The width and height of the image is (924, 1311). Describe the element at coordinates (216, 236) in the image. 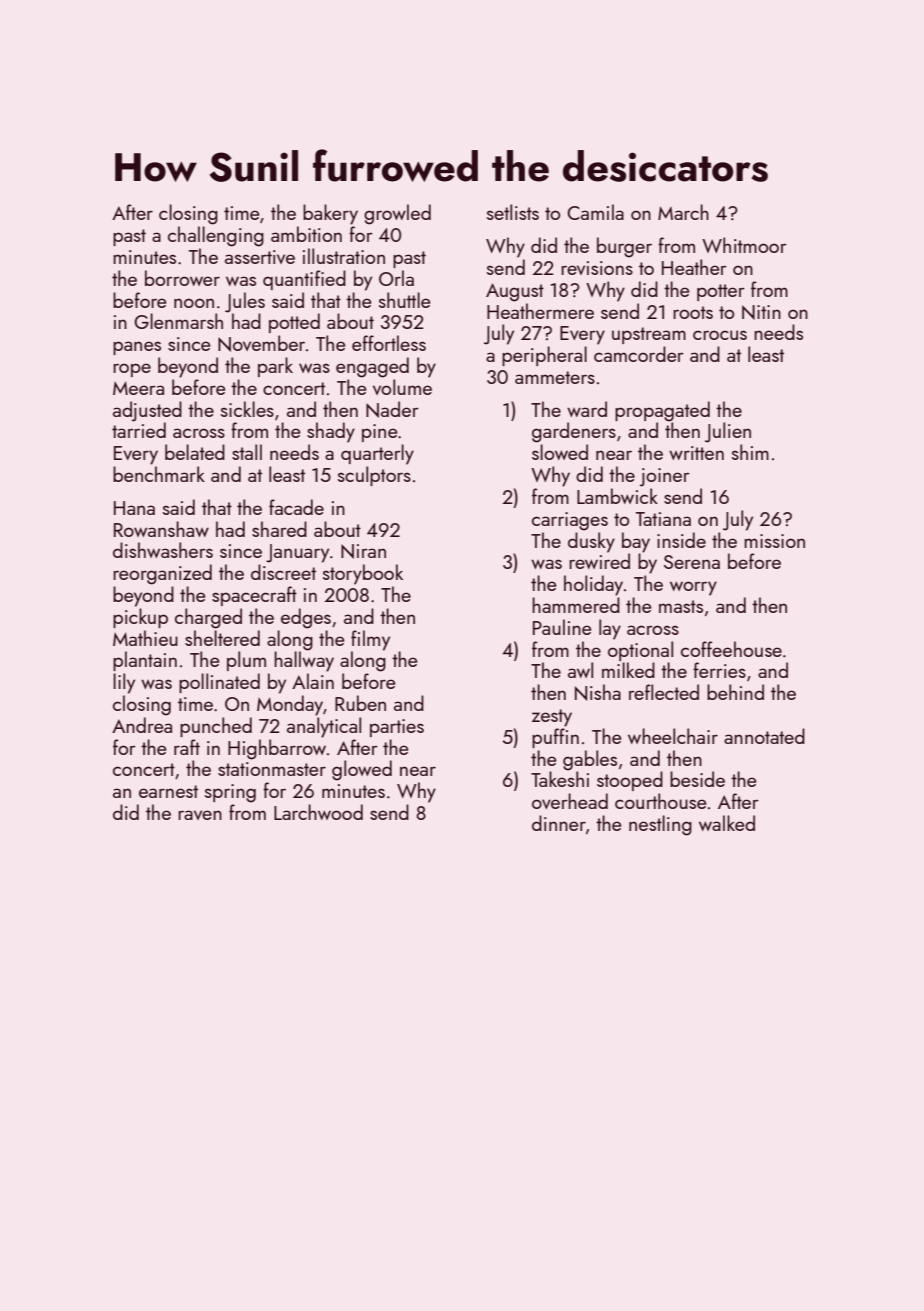

I see `challenging` at that location.
